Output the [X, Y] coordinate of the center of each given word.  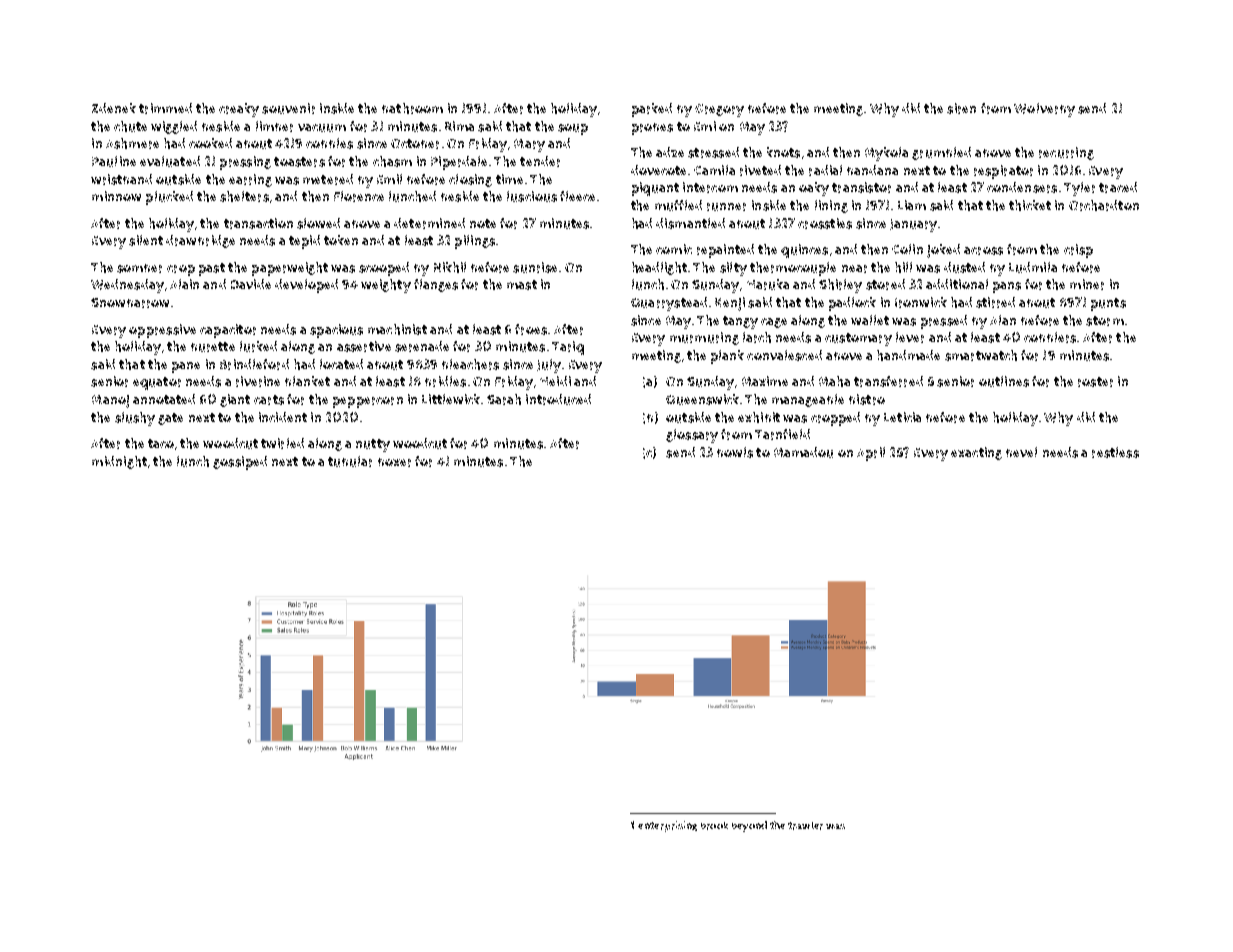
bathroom [412, 108]
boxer [394, 462]
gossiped [240, 463]
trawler [805, 826]
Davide [251, 284]
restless [1115, 452]
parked [652, 110]
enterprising [667, 826]
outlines [1004, 381]
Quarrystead [669, 304]
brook [714, 826]
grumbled [941, 153]
